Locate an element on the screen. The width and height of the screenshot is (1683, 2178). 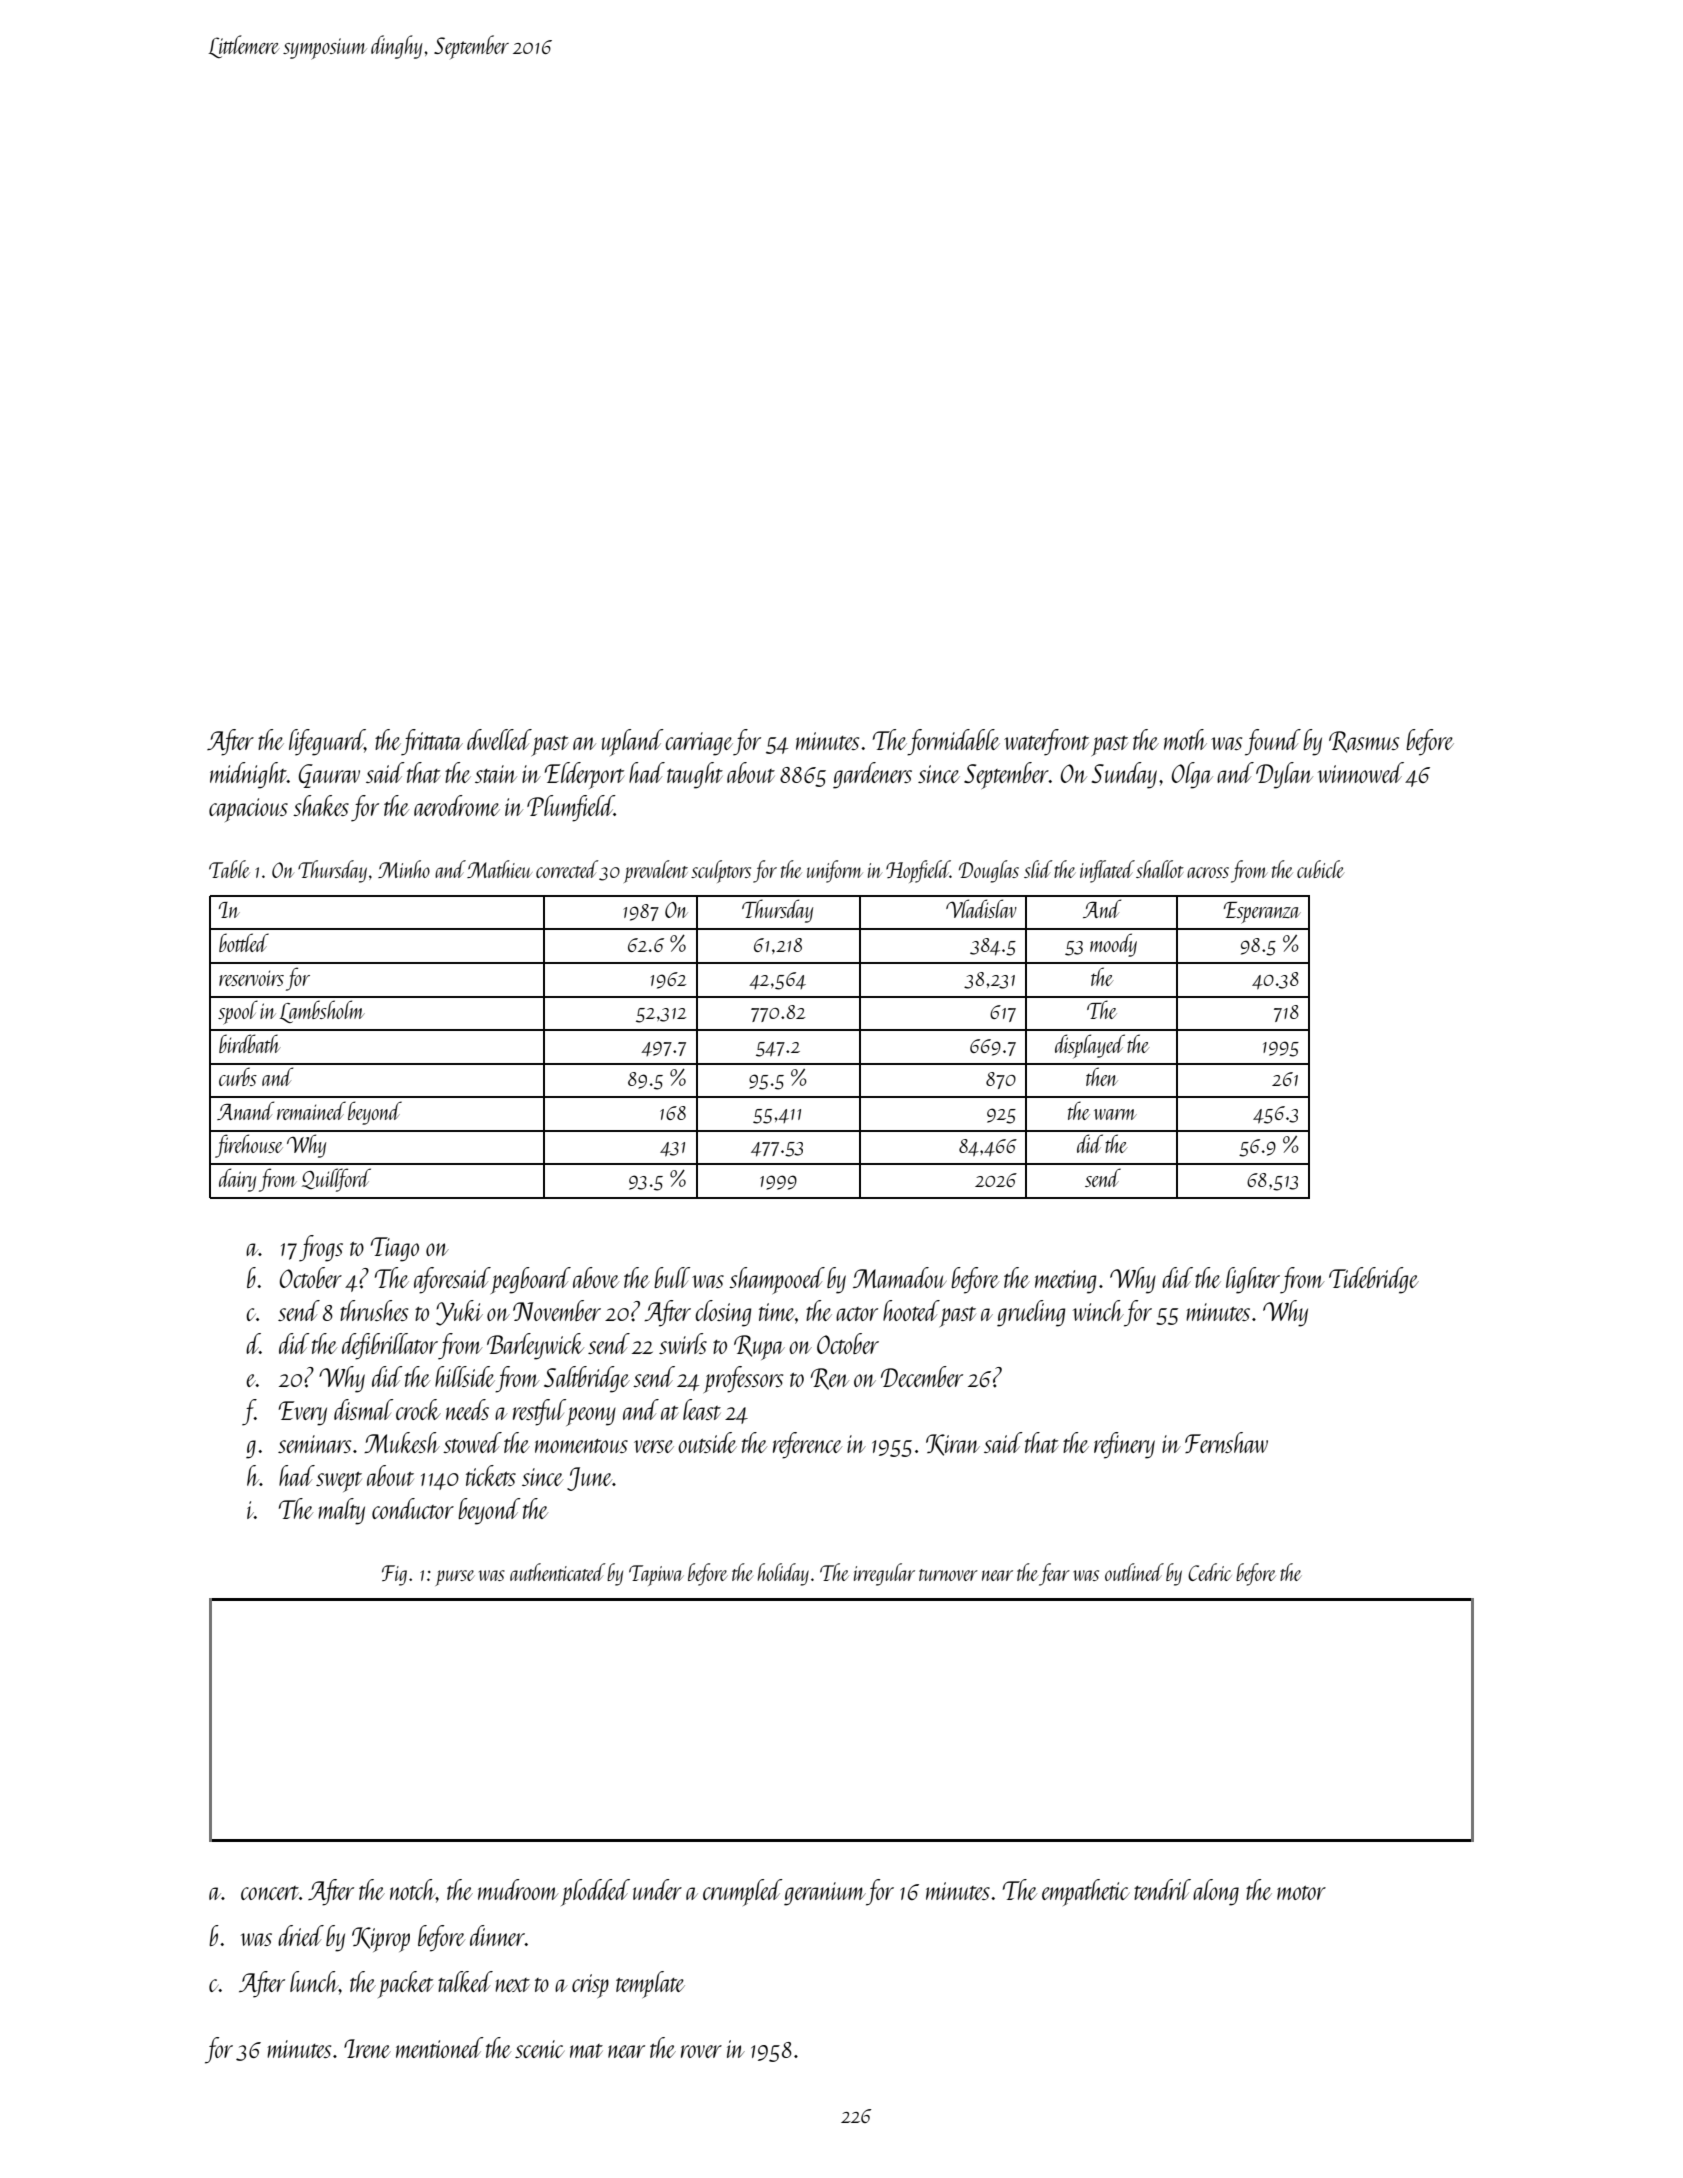
bull is located at coordinates (672, 1277).
